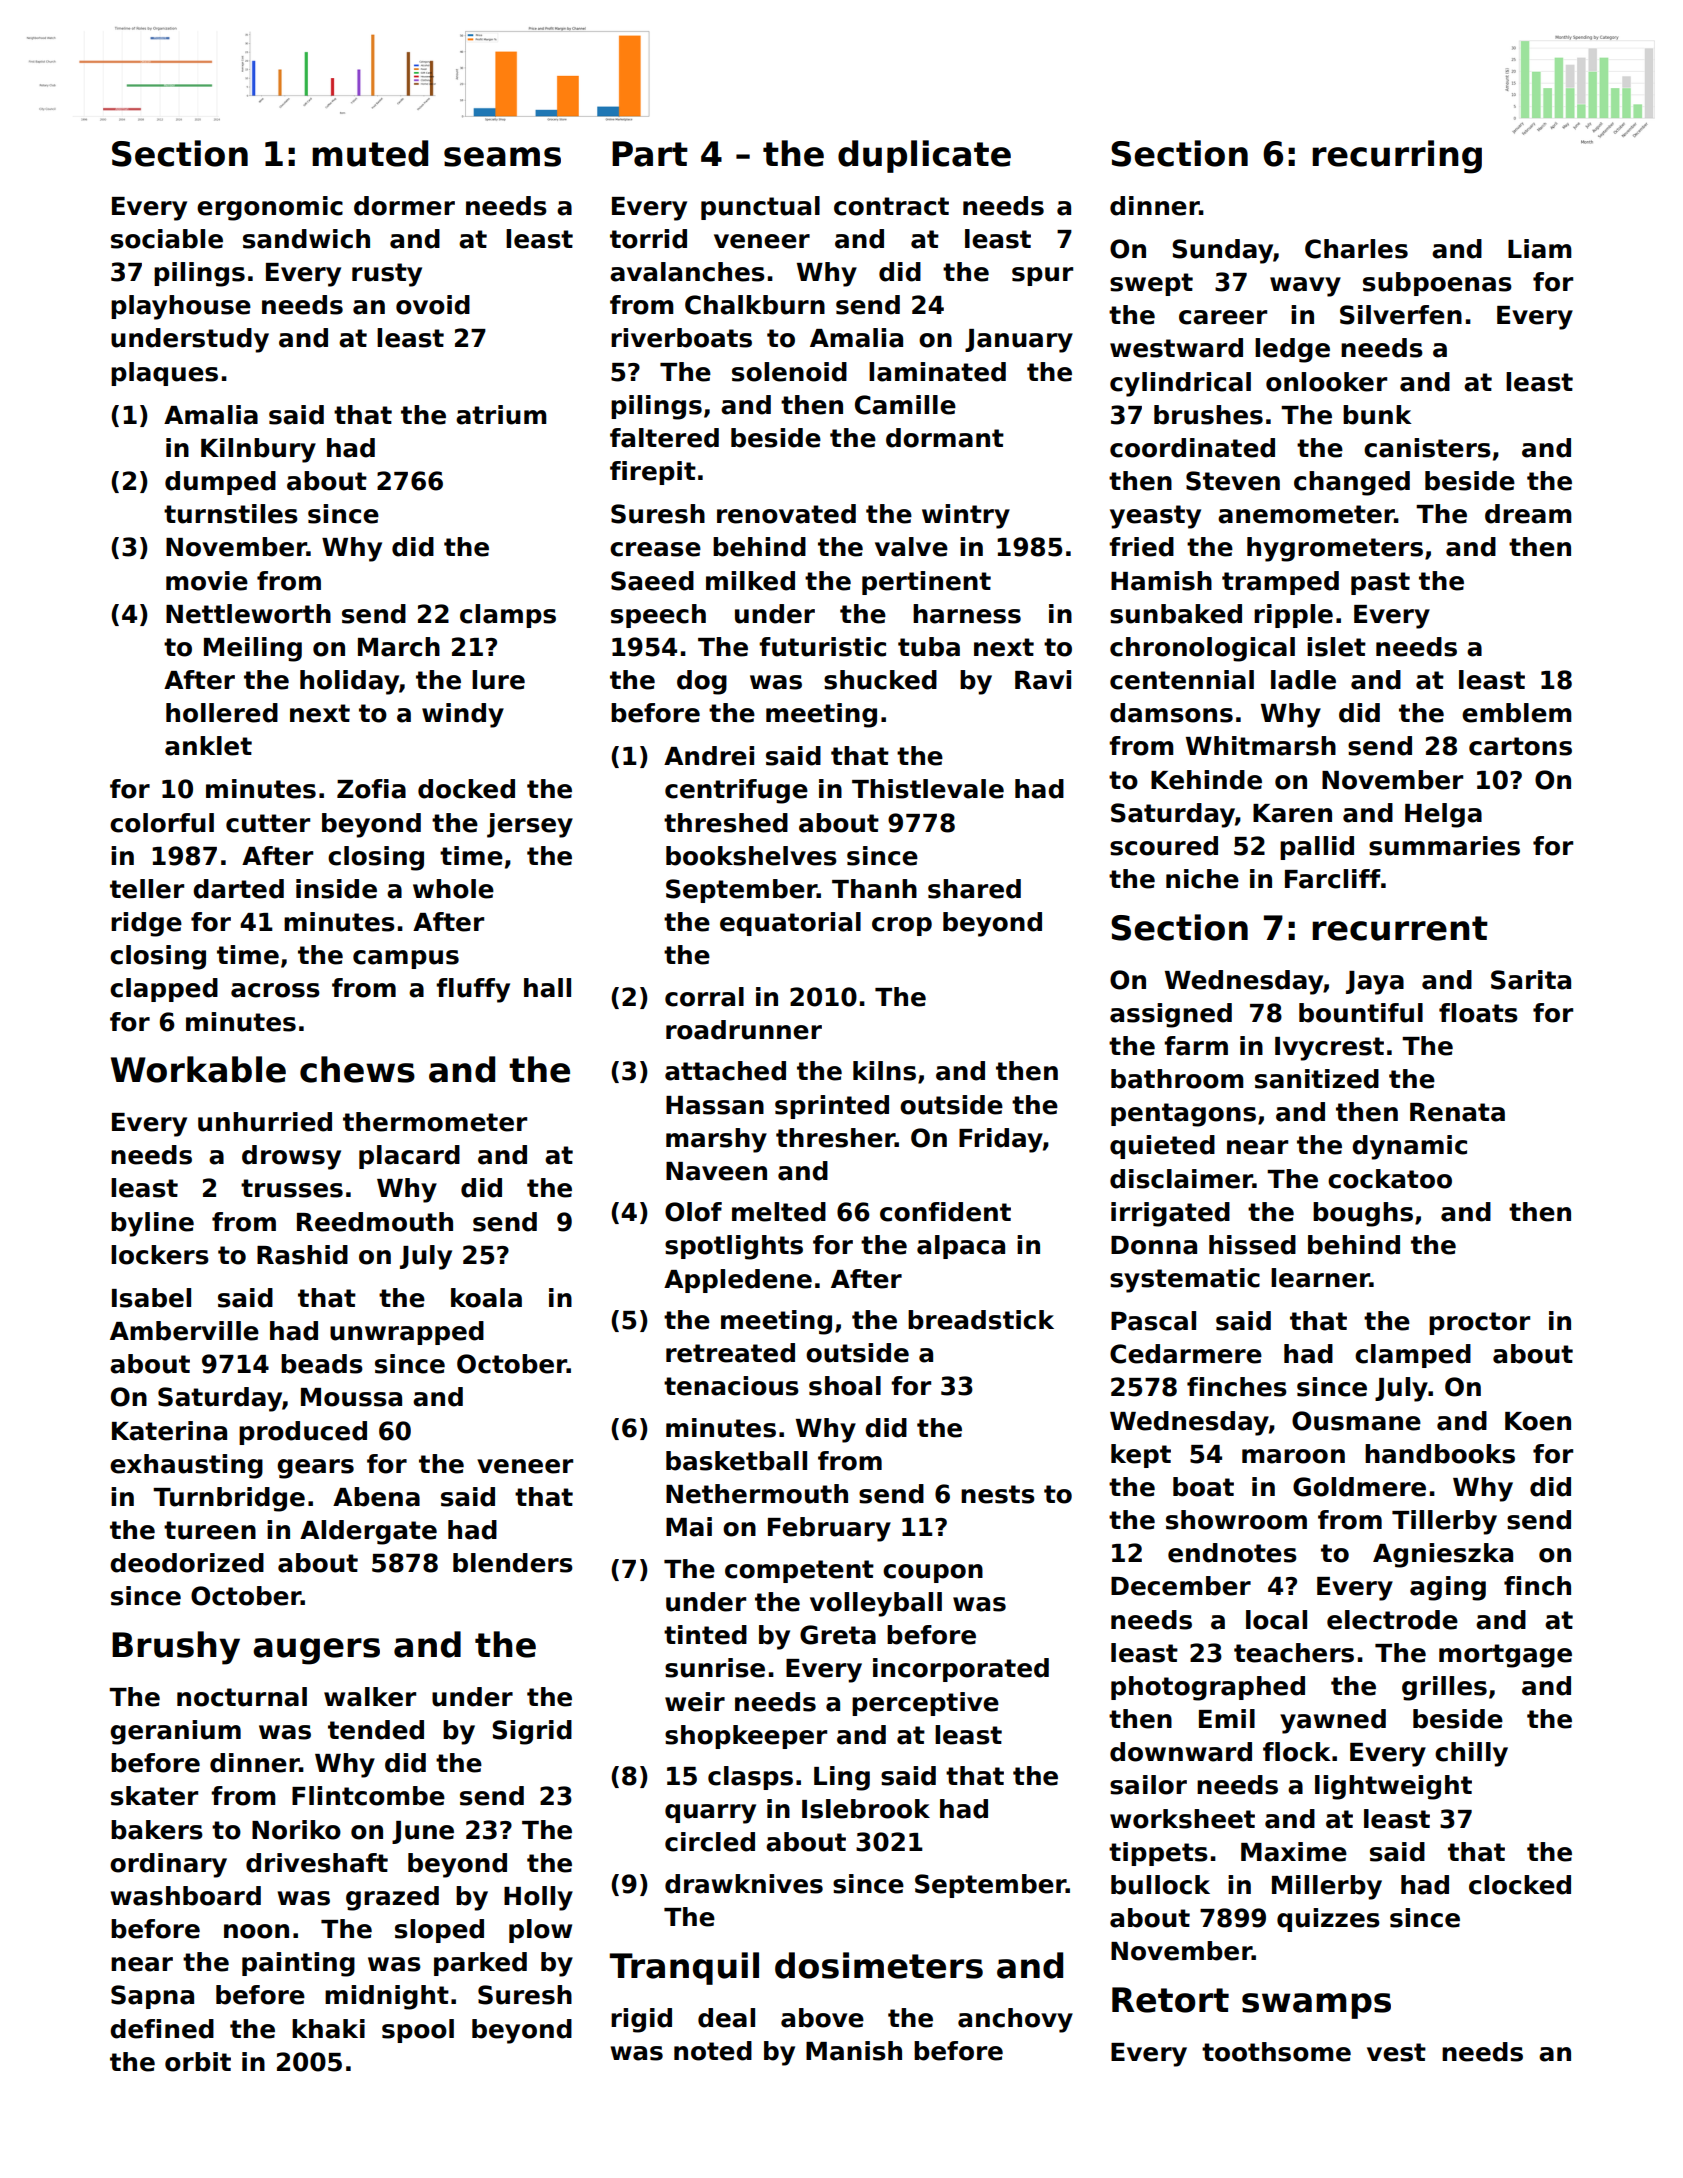 Image resolution: width=1683 pixels, height=2178 pixels. Describe the element at coordinates (653, 473) in the image. I see `firepit` at that location.
